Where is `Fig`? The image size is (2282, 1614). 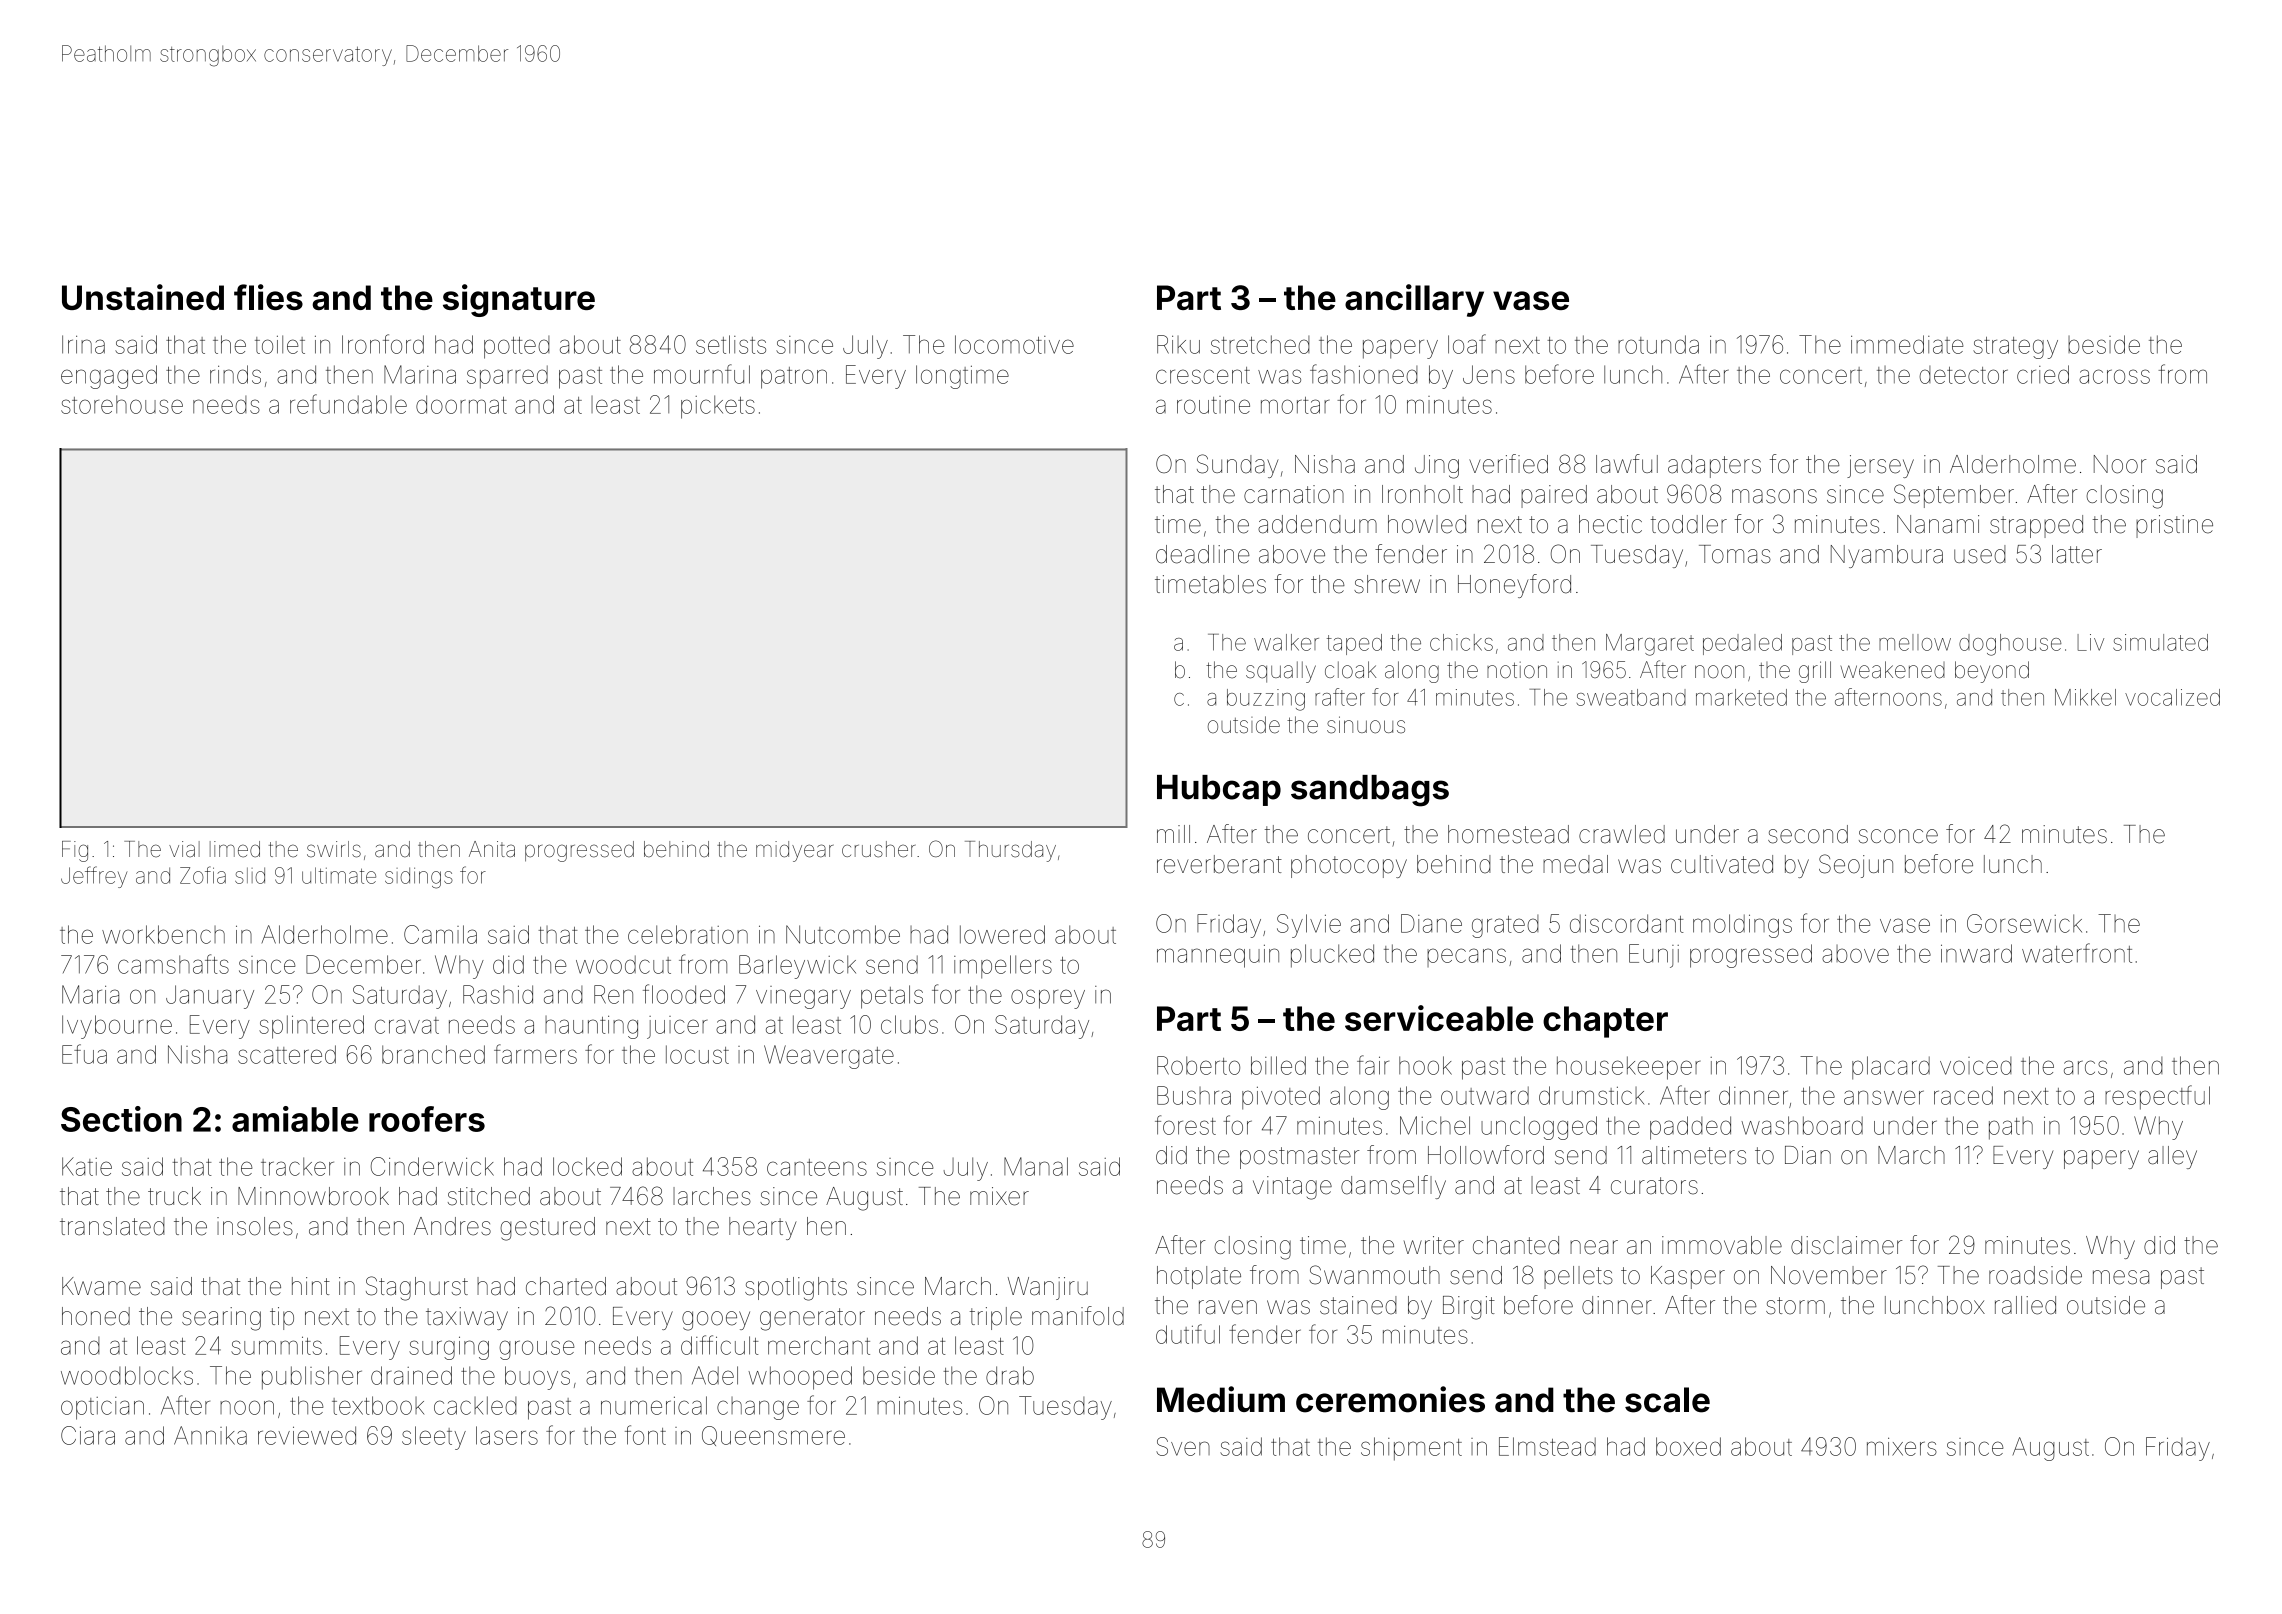 Fig is located at coordinates (75, 851).
